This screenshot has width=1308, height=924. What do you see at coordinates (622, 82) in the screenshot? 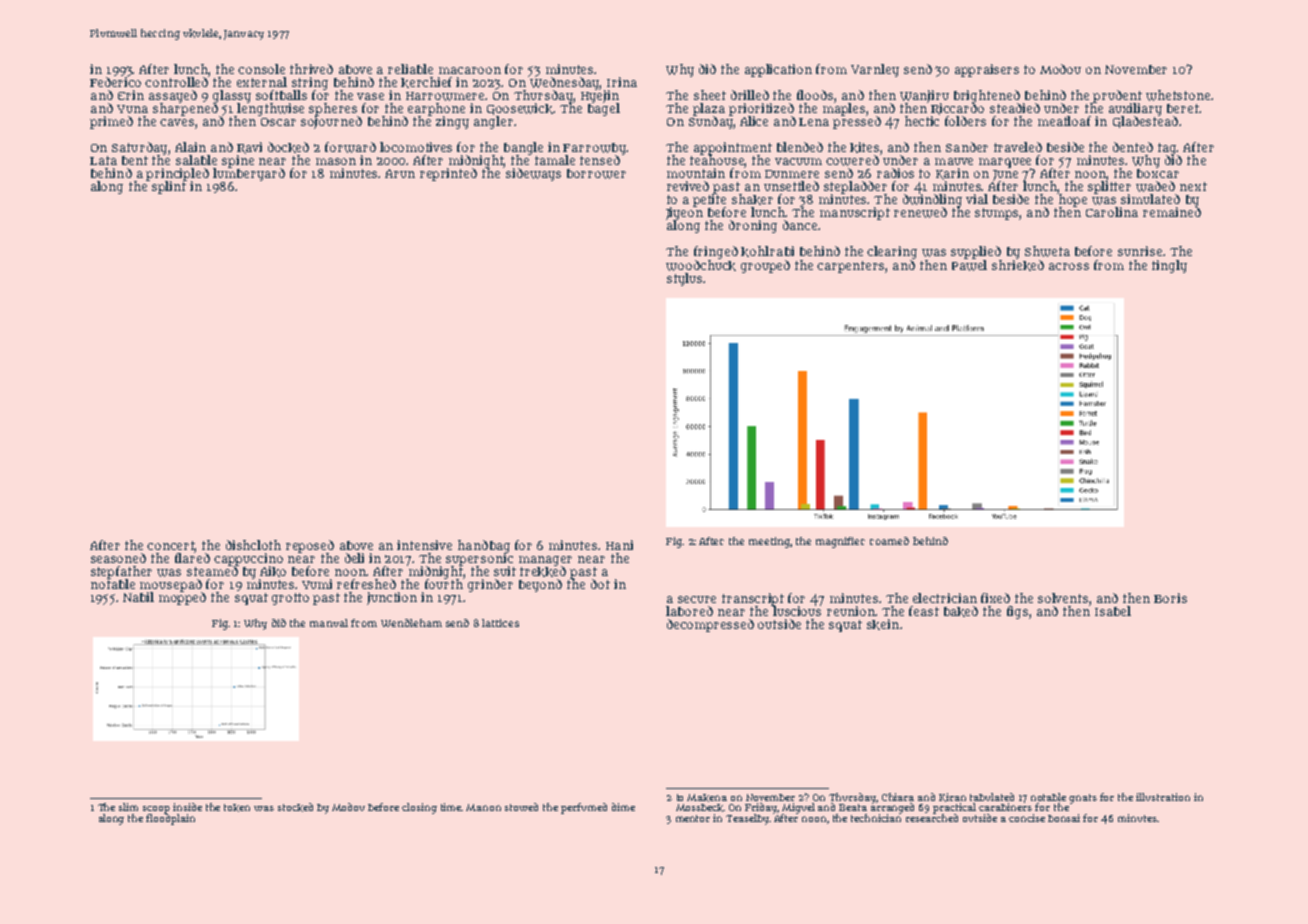
I see `Irina` at bounding box center [622, 82].
